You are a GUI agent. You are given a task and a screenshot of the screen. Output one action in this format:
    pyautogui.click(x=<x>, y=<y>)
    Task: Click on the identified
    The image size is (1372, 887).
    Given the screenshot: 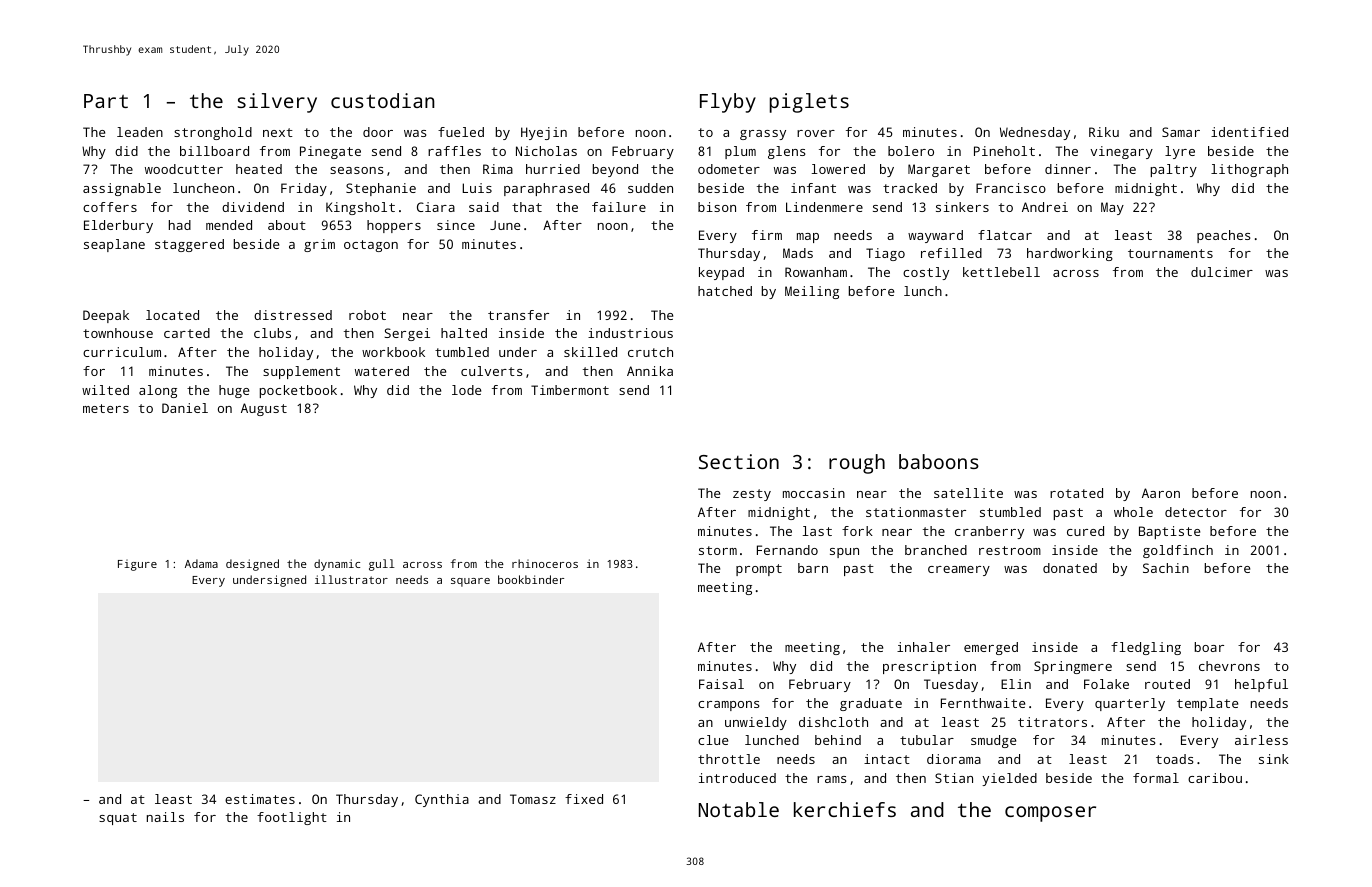 What is the action you would take?
    pyautogui.click(x=1249, y=132)
